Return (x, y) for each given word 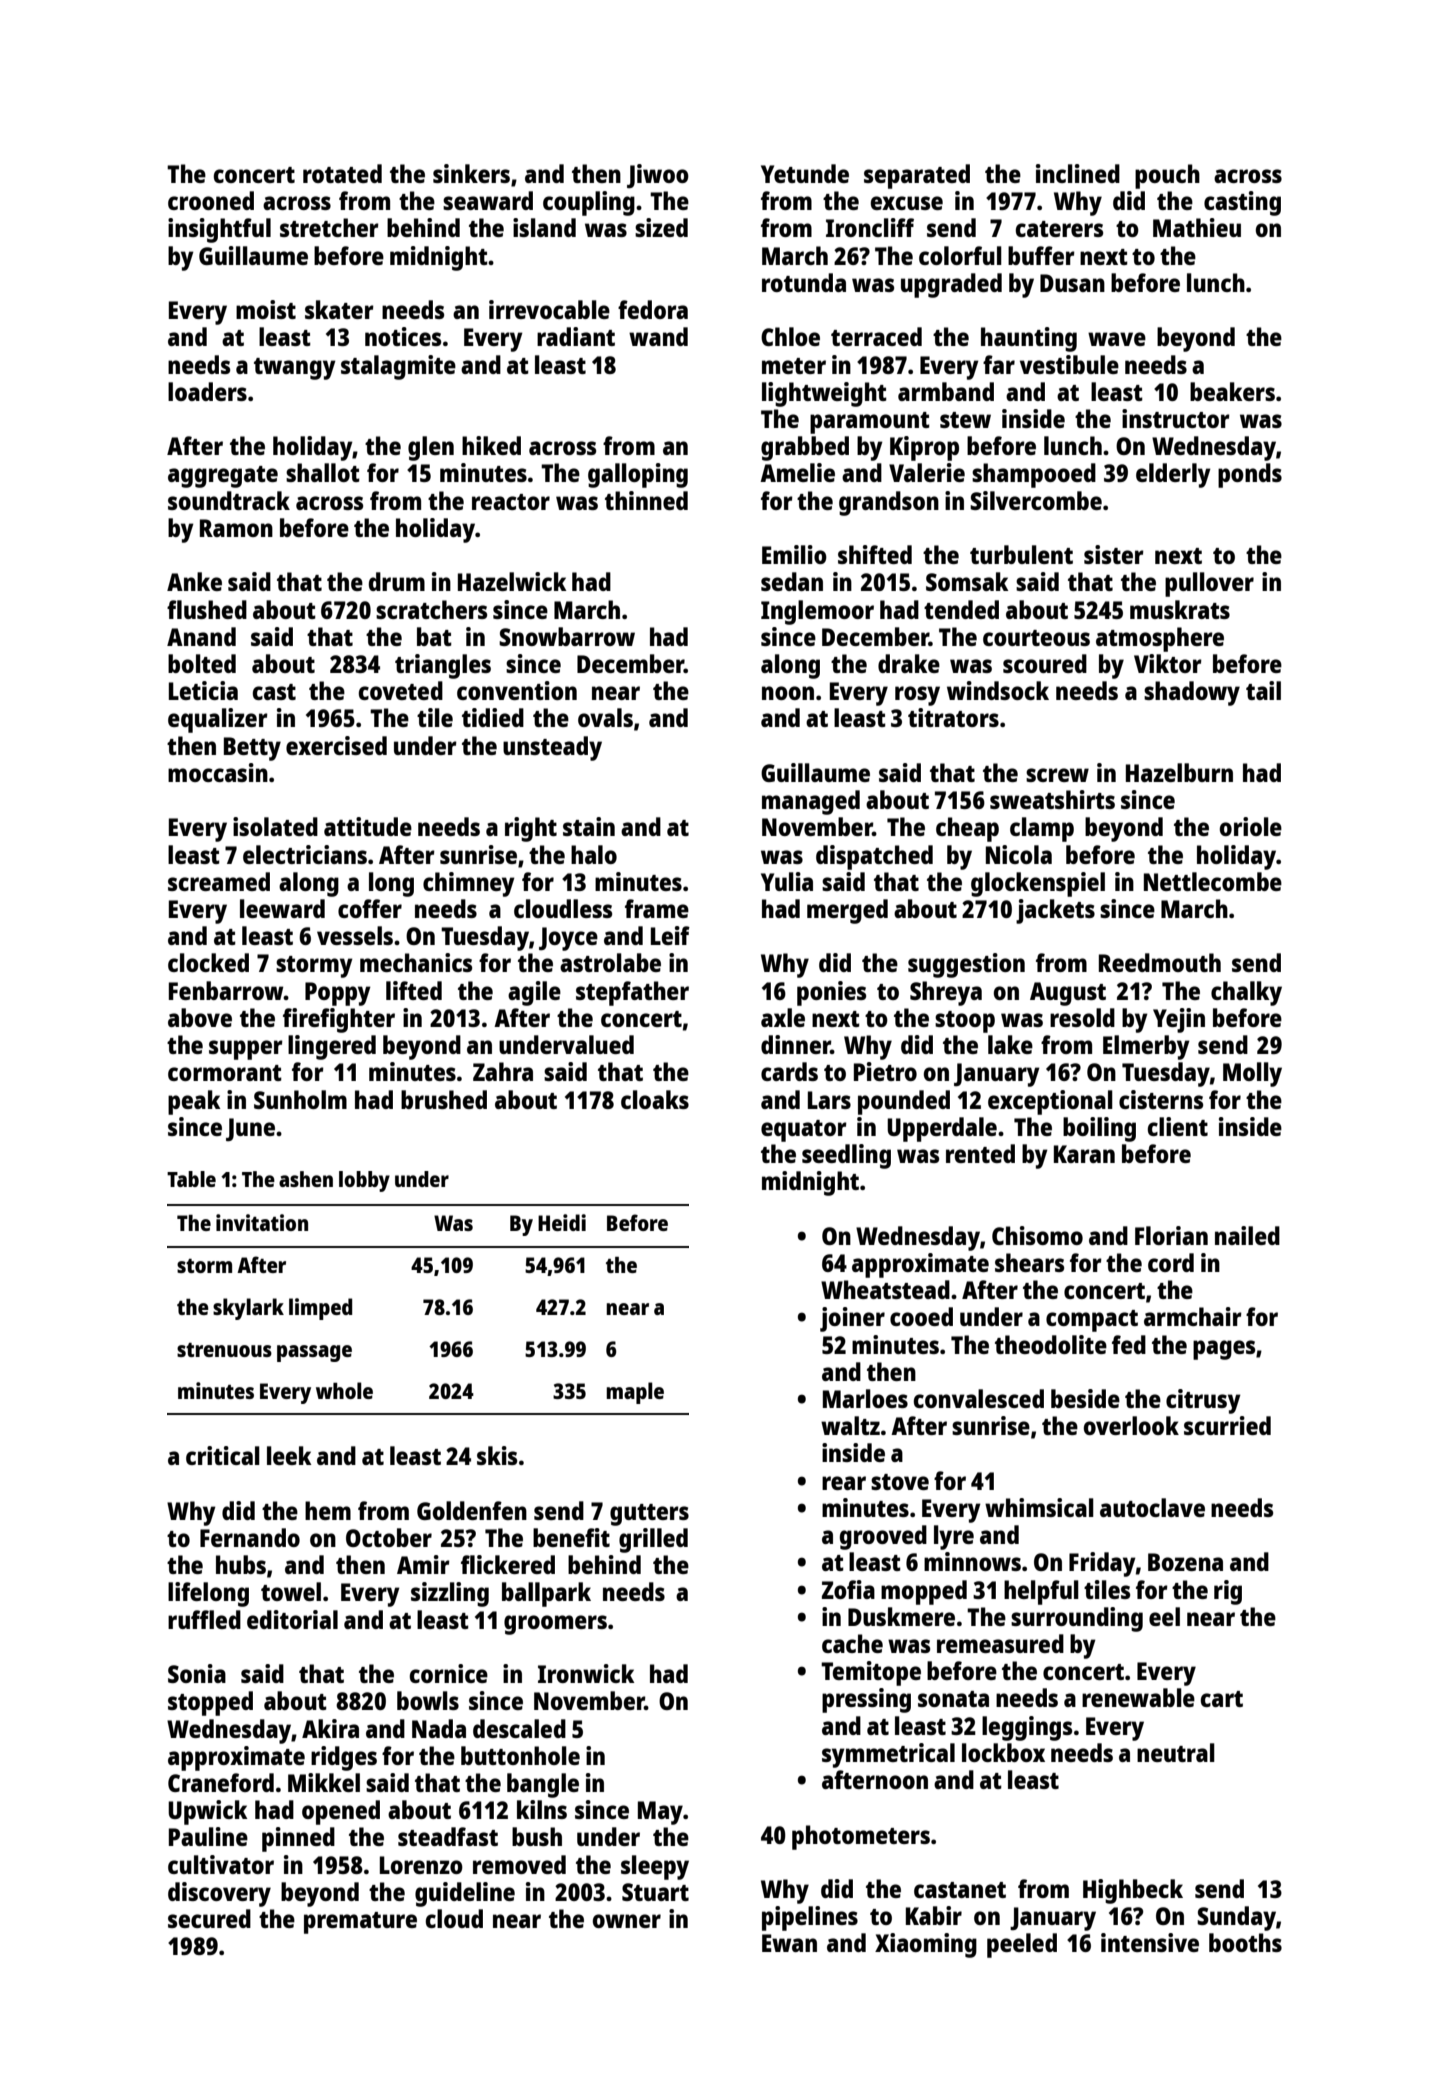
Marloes (865, 1398)
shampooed (1034, 475)
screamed (219, 881)
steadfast (448, 1836)
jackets (1055, 911)
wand (658, 336)
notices (403, 336)
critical (223, 1455)
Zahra (503, 1071)
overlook (1131, 1425)
